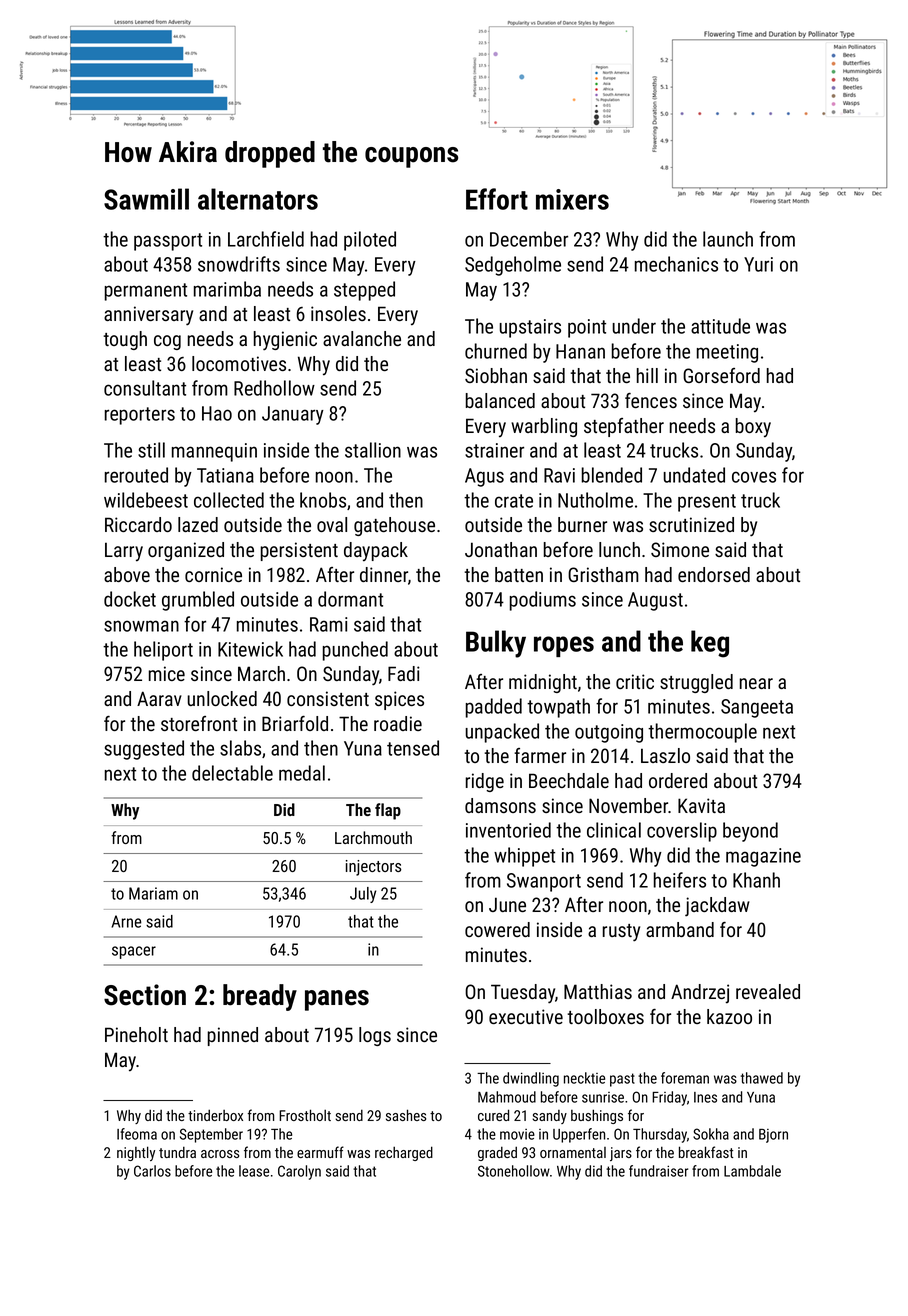 The width and height of the page is (908, 1316). What do you see at coordinates (727, 353) in the page?
I see `meeting` at bounding box center [727, 353].
